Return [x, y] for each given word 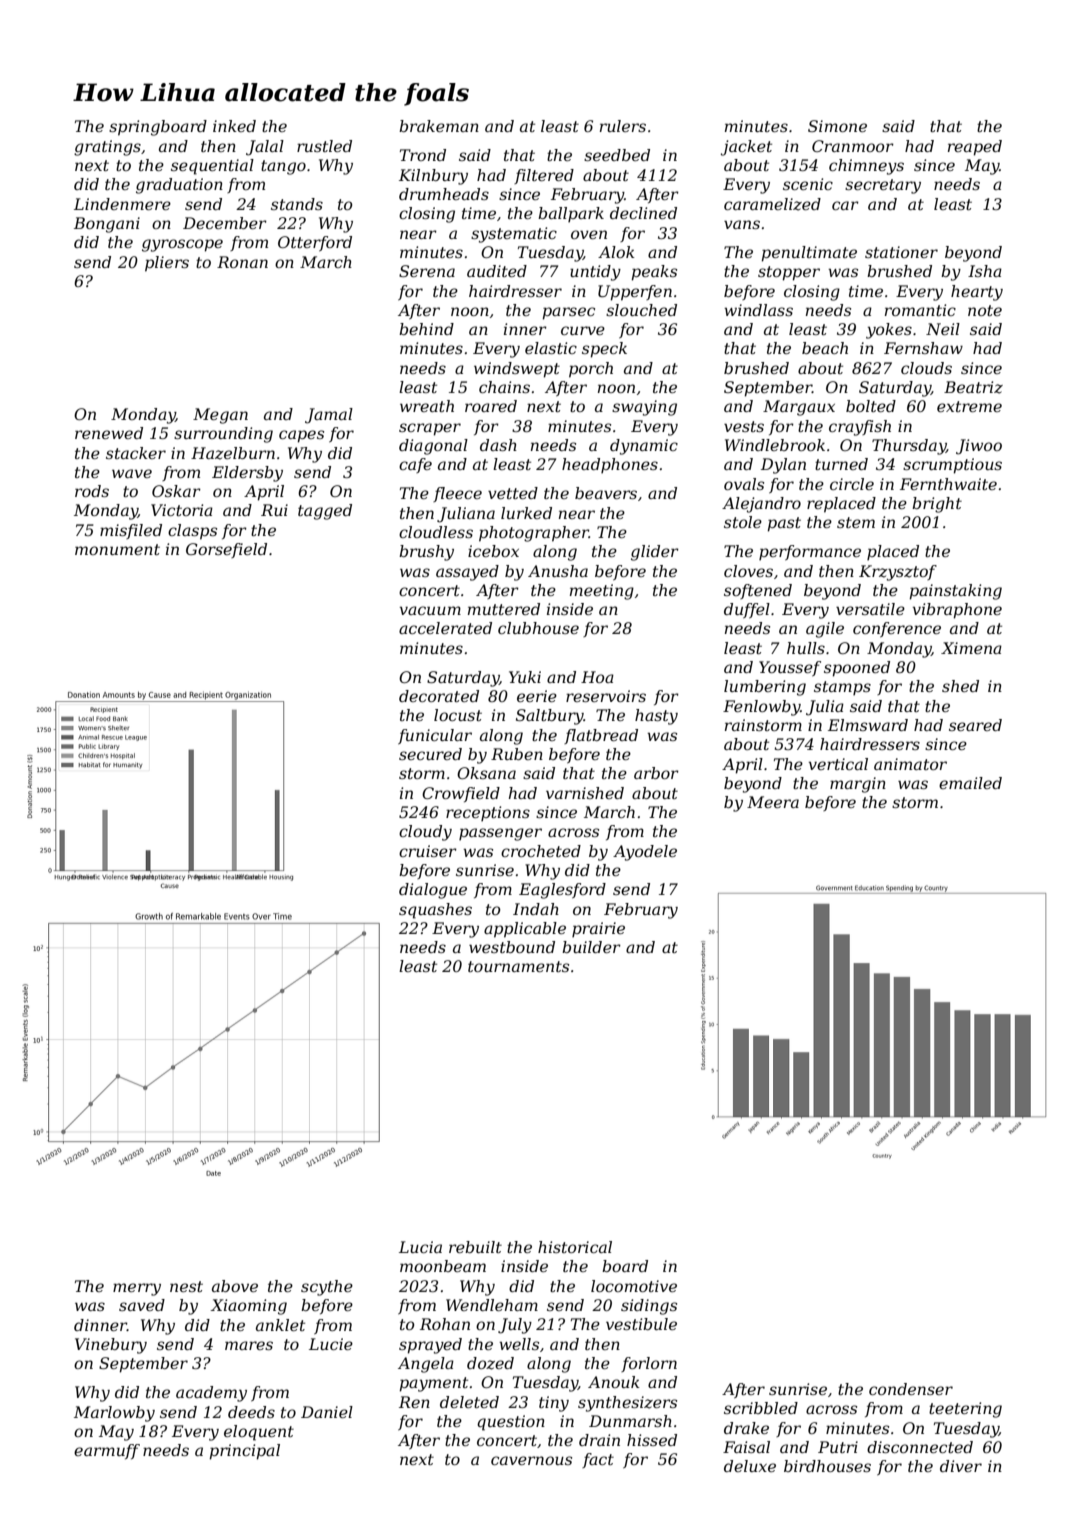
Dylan [783, 466]
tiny [554, 1404]
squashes [435, 911]
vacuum [430, 610]
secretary [883, 186]
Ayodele [645, 853]
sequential [212, 167]
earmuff [107, 1451]
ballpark [571, 215]
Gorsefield [226, 550]
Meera [773, 802]
